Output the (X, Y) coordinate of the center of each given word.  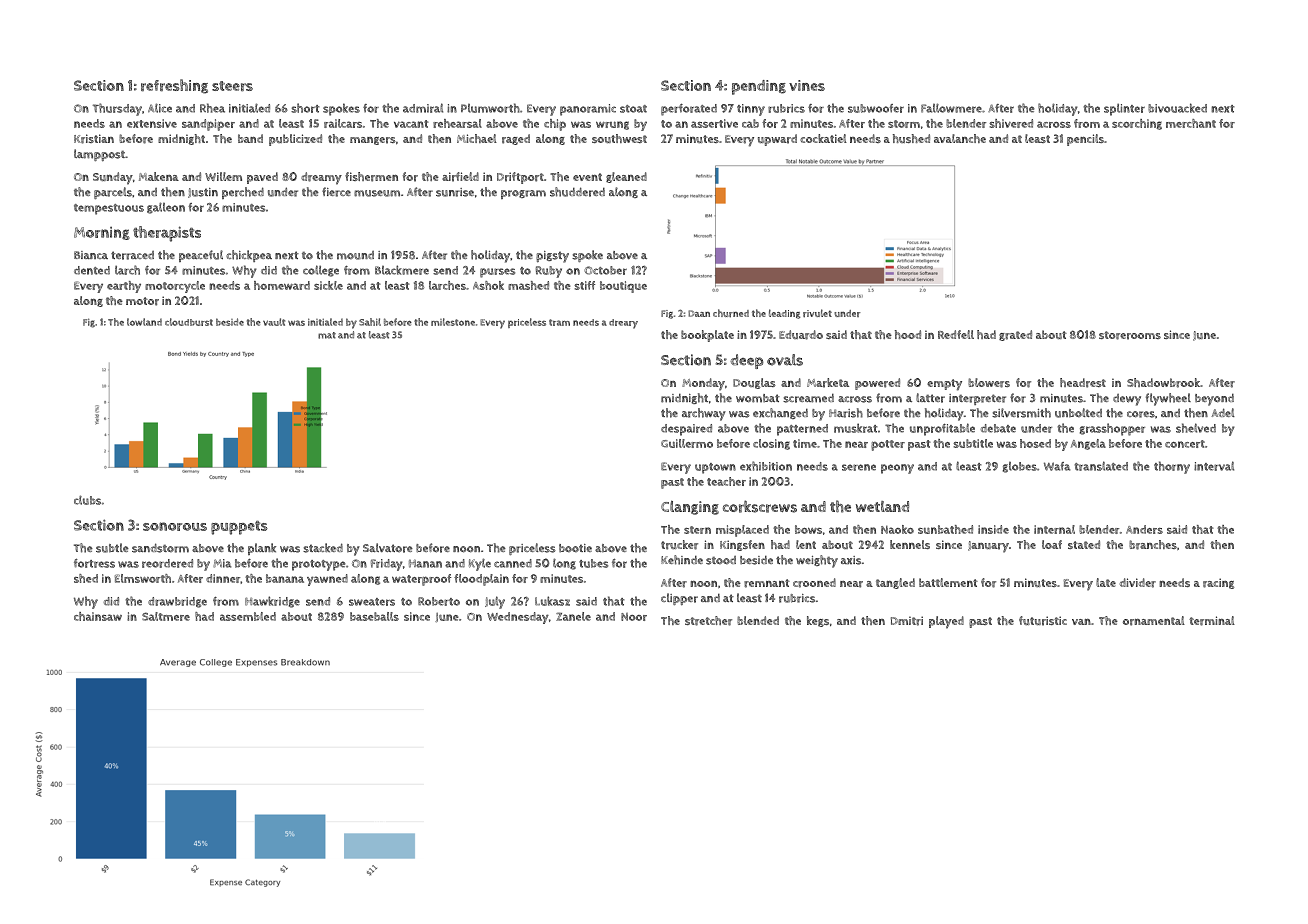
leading (784, 314)
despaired (686, 430)
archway (704, 414)
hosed (1035, 443)
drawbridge (177, 602)
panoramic (588, 110)
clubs (87, 500)
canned (513, 563)
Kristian (94, 139)
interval (1214, 466)
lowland (144, 322)
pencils (1085, 140)
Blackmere (402, 270)
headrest (1083, 383)
